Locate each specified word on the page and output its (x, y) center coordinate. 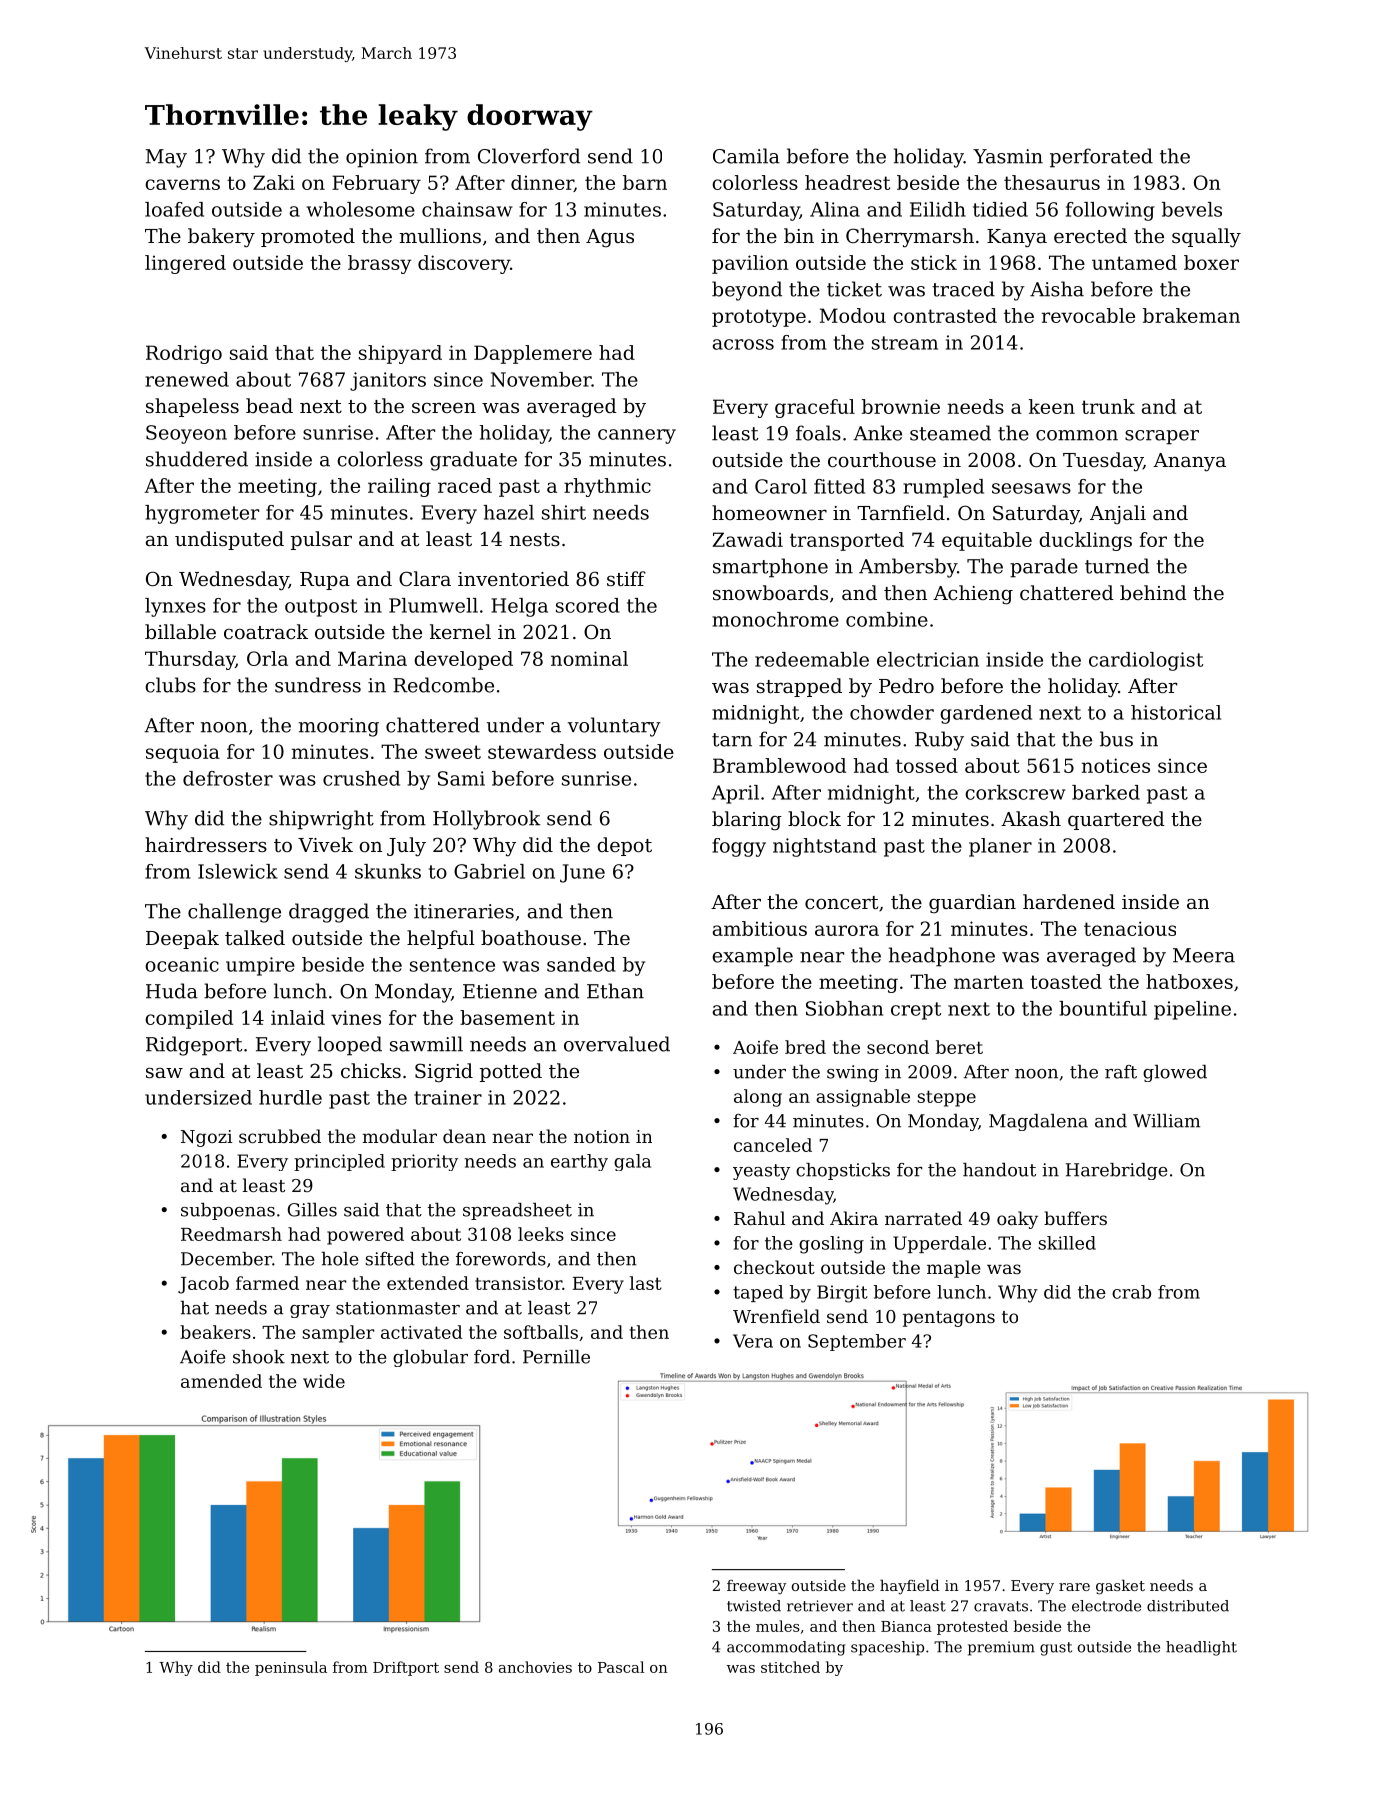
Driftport (406, 1668)
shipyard (400, 354)
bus (1116, 739)
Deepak (182, 939)
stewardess (542, 751)
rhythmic (607, 487)
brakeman (1191, 315)
